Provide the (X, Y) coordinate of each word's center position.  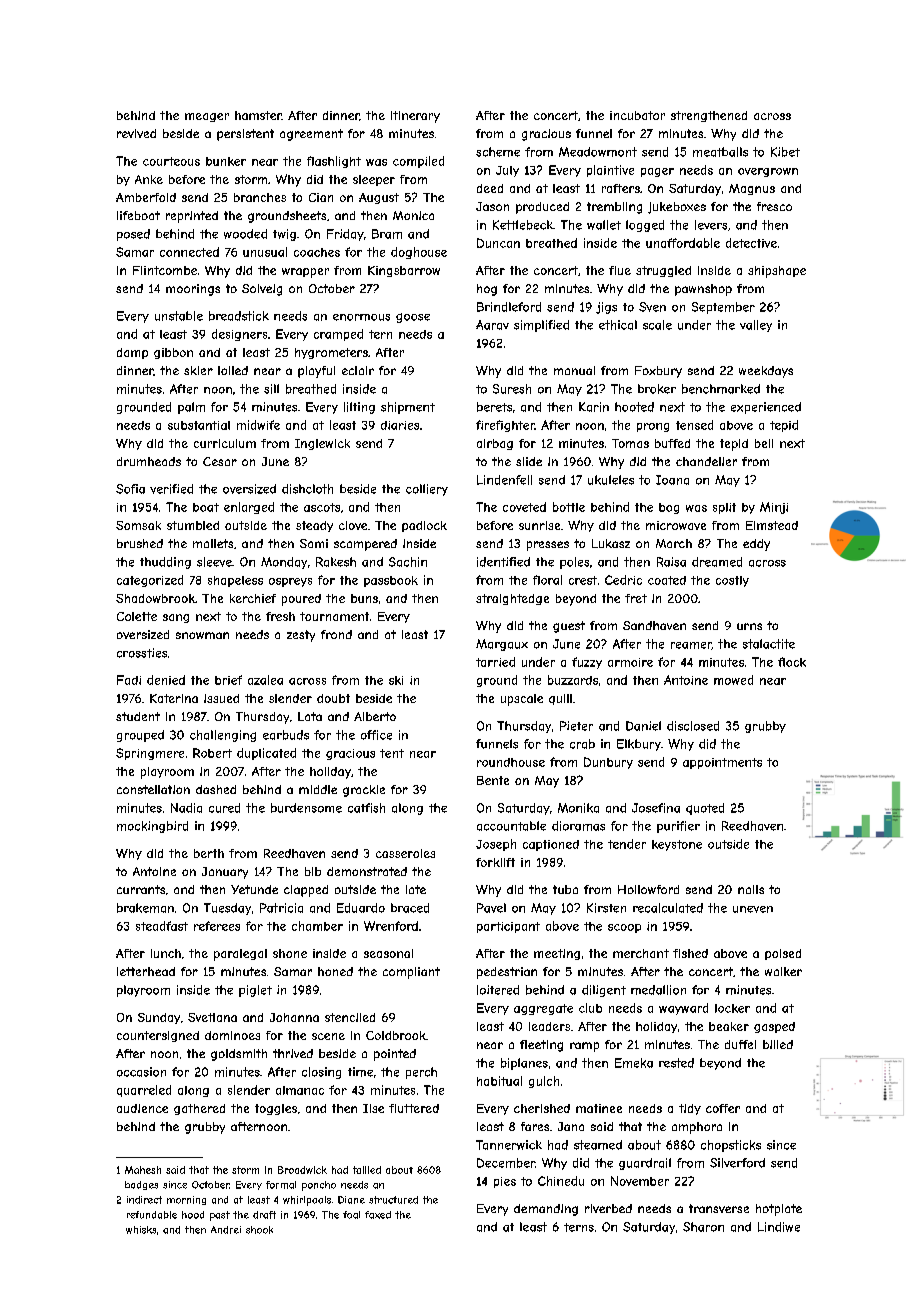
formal (281, 1185)
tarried (495, 662)
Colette (137, 616)
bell (764, 443)
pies (505, 1182)
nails (751, 889)
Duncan (498, 243)
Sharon (703, 1227)
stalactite (769, 644)
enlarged (249, 508)
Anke (149, 179)
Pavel (491, 908)
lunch (166, 953)
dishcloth (307, 489)
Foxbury (658, 372)
